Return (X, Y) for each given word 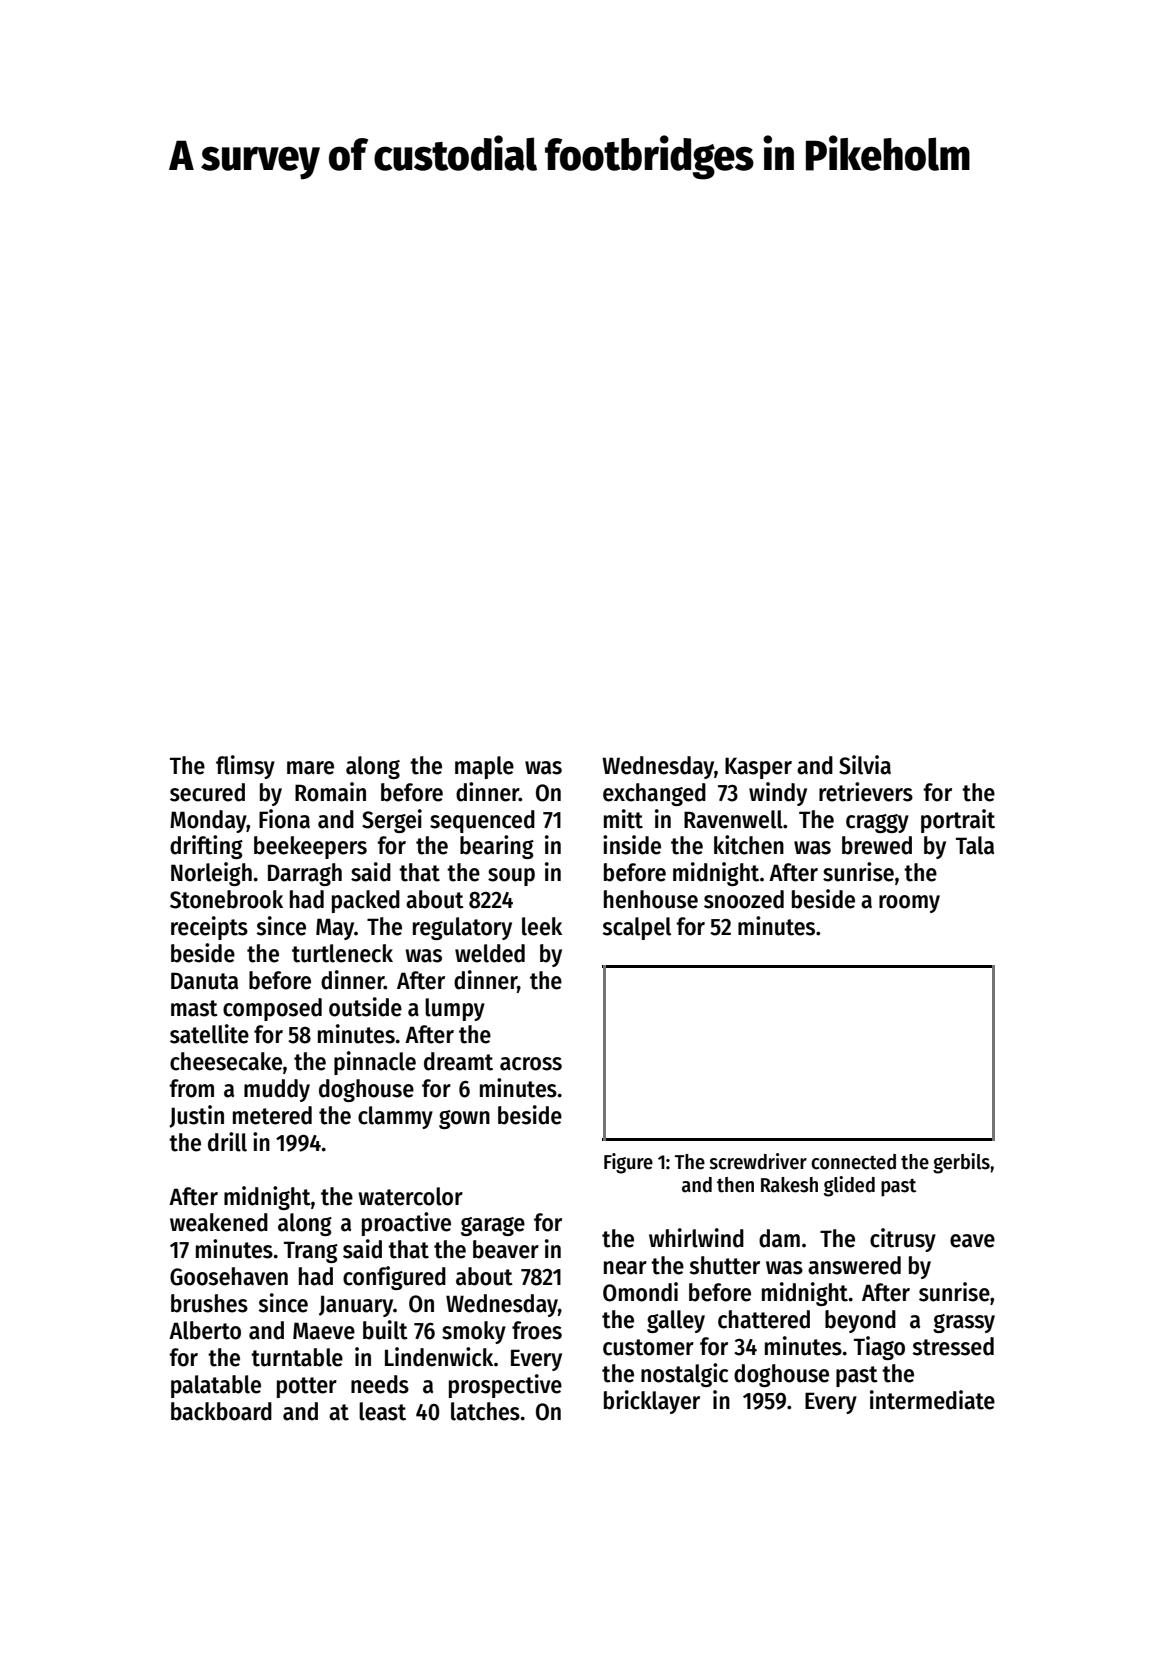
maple (484, 767)
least (382, 1411)
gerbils (961, 1163)
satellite (209, 1034)
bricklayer (652, 1402)
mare (310, 768)
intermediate (932, 1400)
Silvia (865, 765)
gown (464, 1119)
